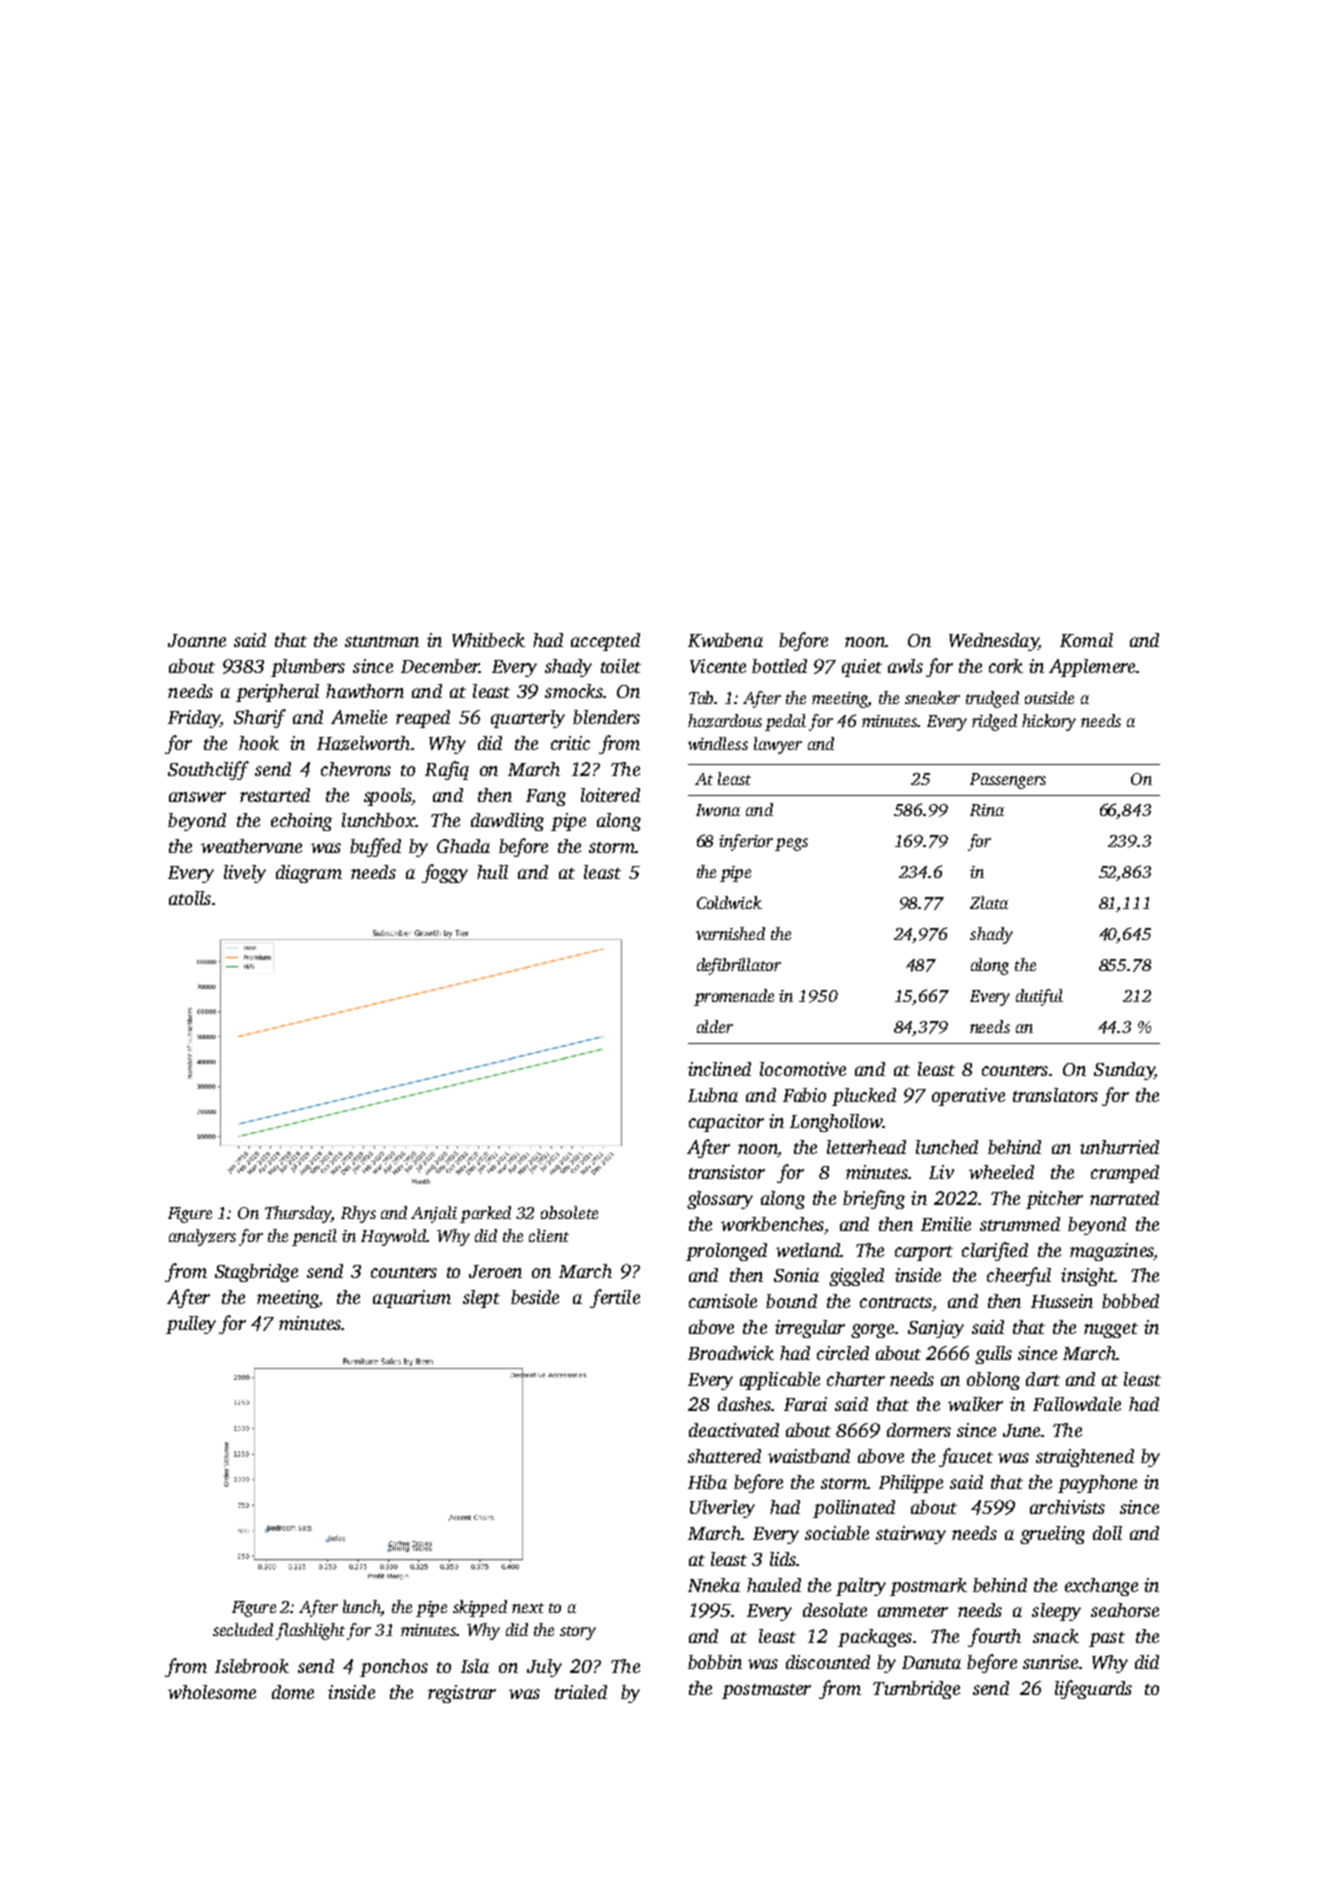  What do you see at coordinates (720, 1200) in the page?
I see `glossary` at bounding box center [720, 1200].
